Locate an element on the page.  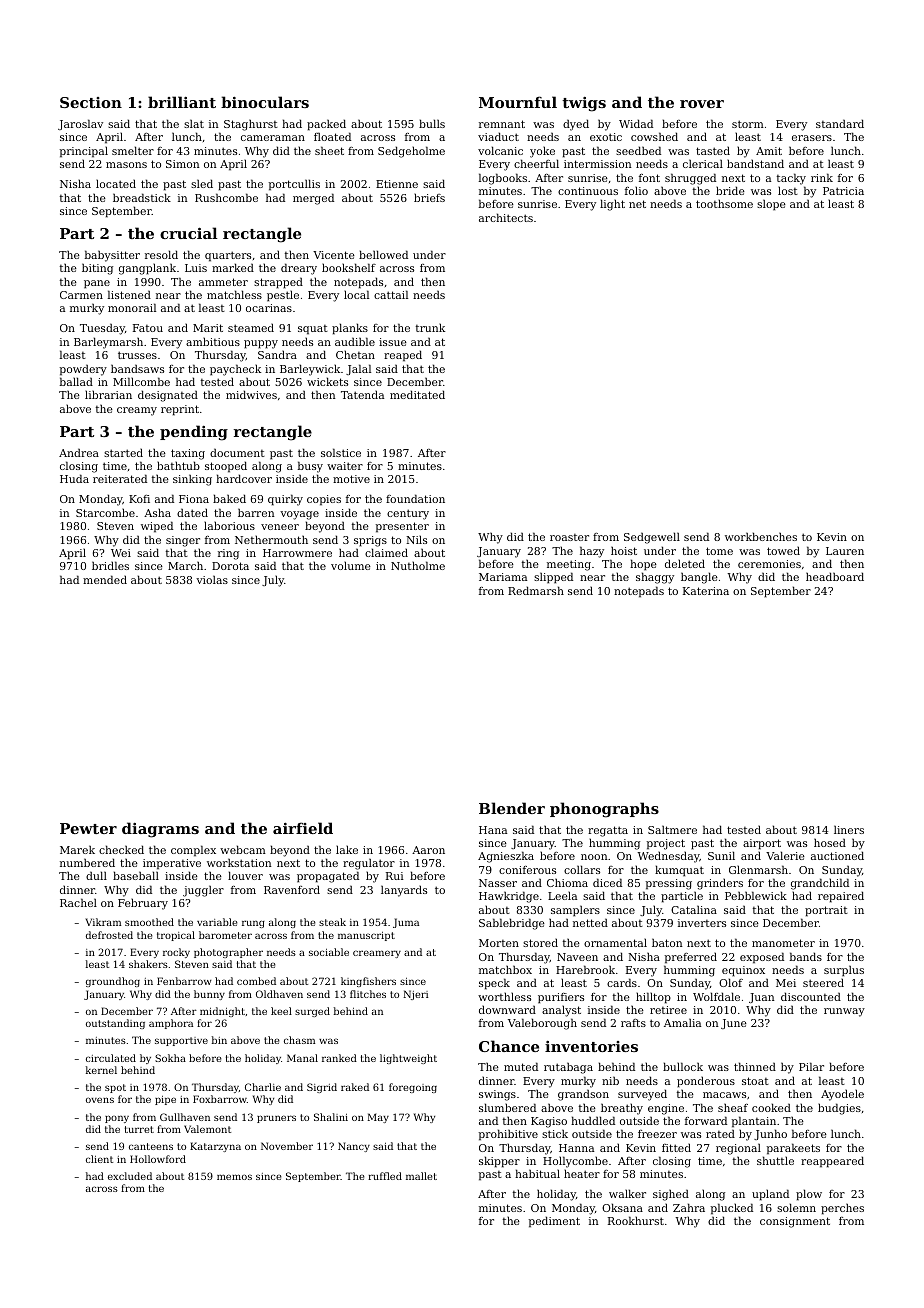
slope is located at coordinates (771, 205).
